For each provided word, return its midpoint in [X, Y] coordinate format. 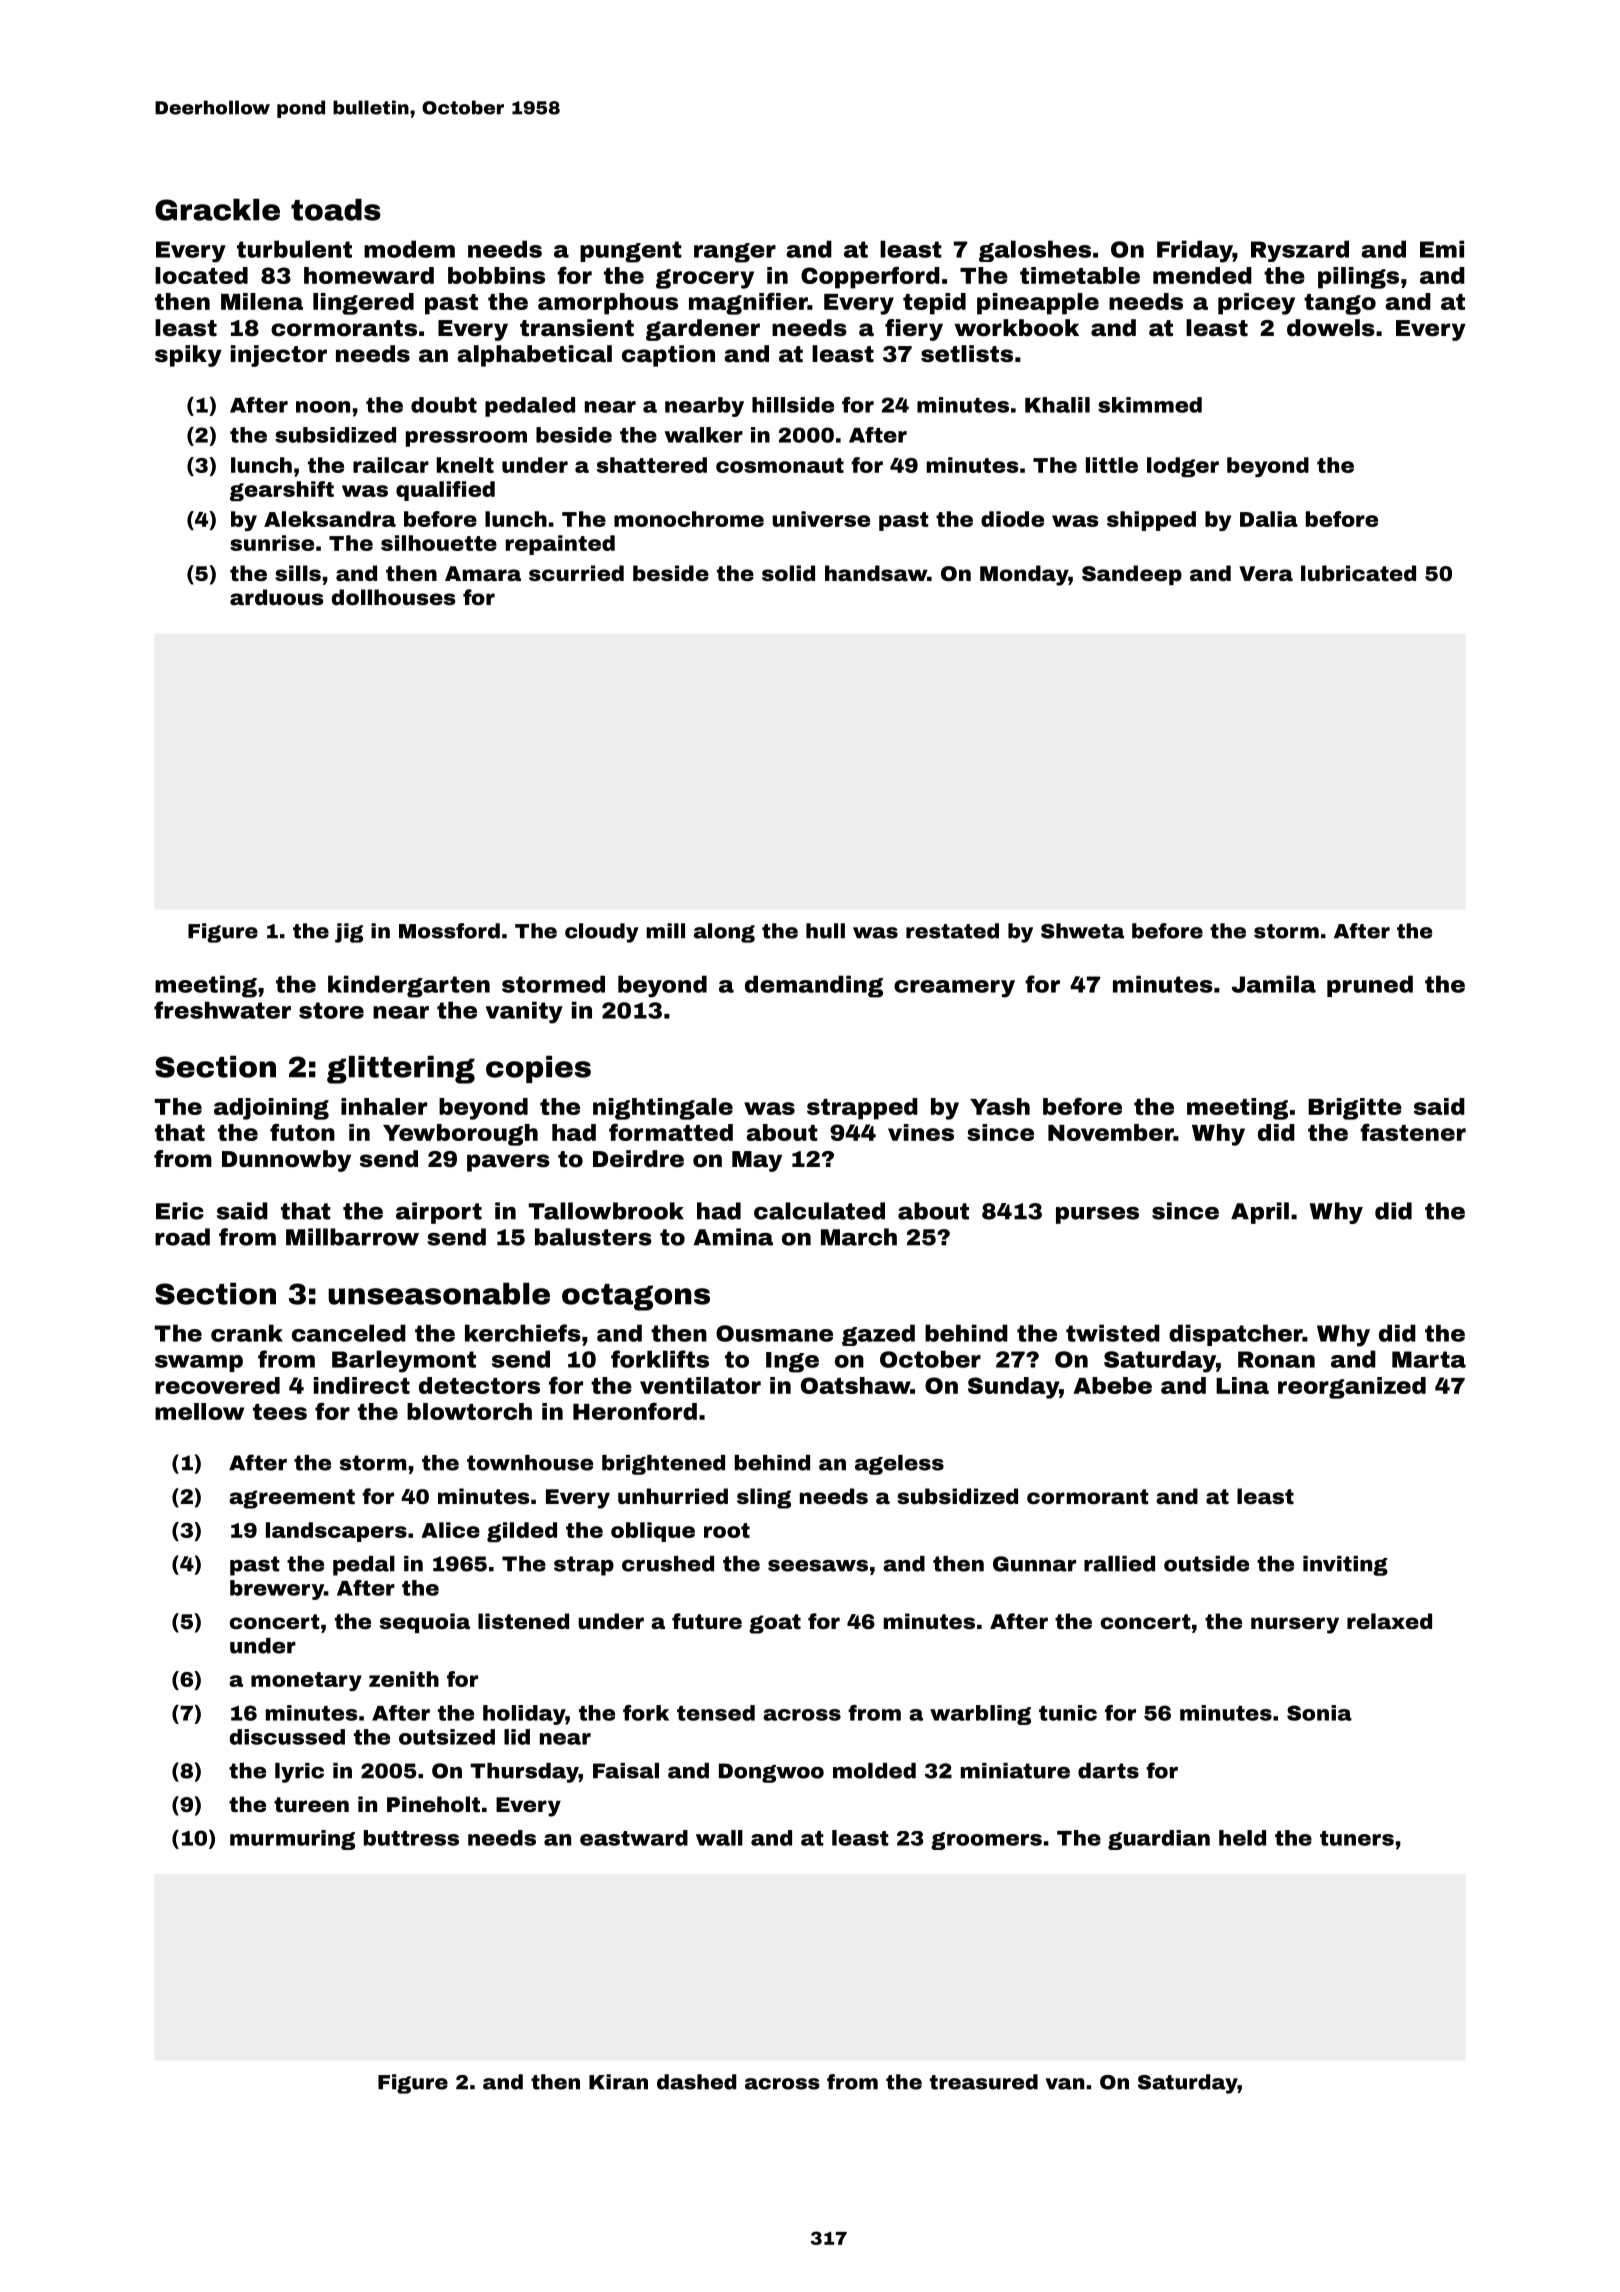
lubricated [1358, 573]
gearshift [282, 491]
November [1111, 1132]
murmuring [292, 1840]
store [331, 1010]
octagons [636, 1297]
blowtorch [469, 1411]
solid [788, 573]
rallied [1119, 1564]
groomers [986, 1841]
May [757, 1161]
